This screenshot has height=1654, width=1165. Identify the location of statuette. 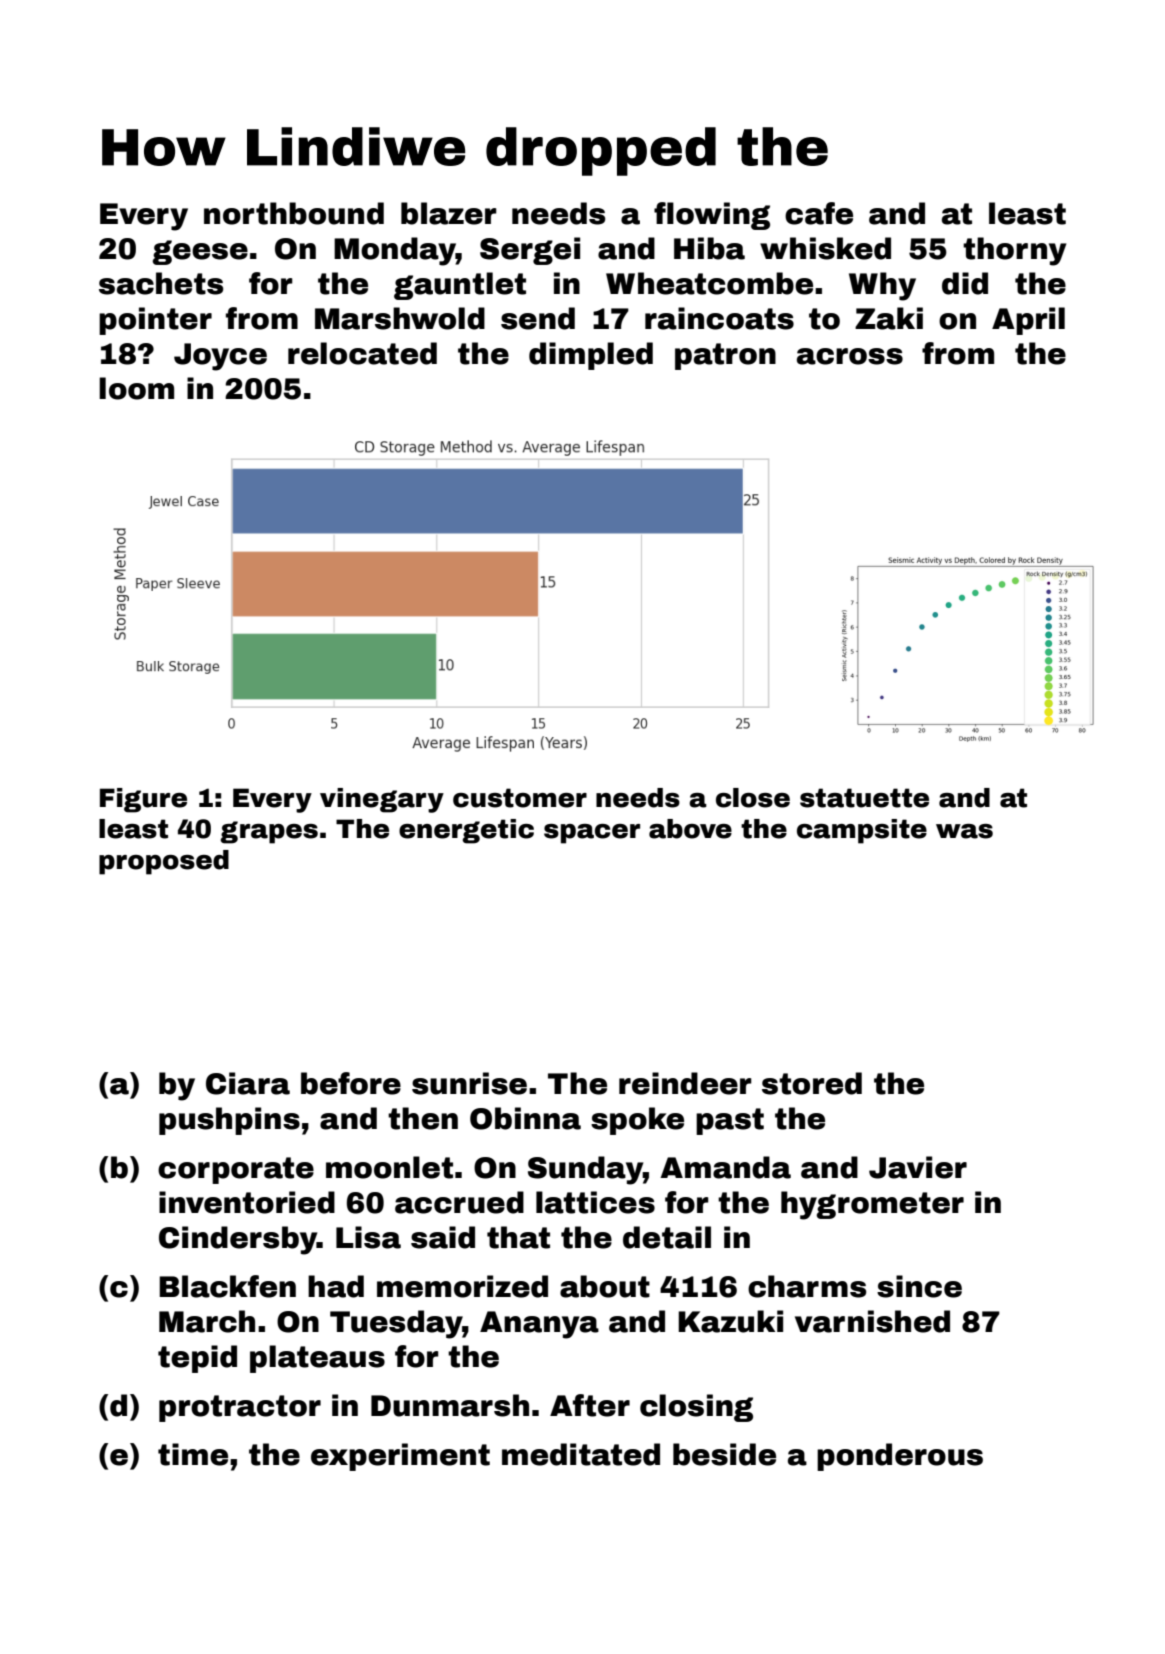
(864, 798).
